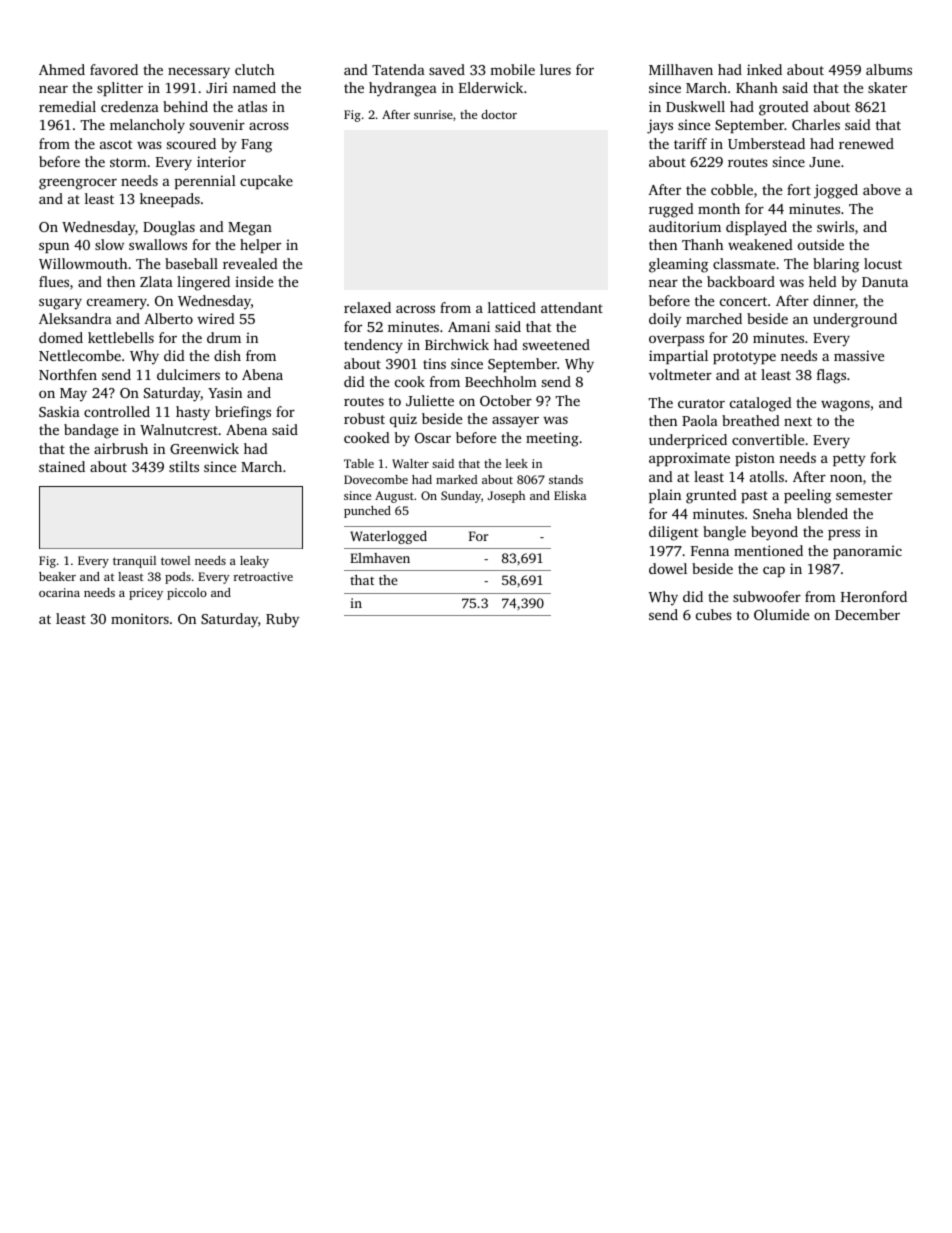 This image has width=952, height=1233. What do you see at coordinates (175, 560) in the image?
I see `towel` at bounding box center [175, 560].
